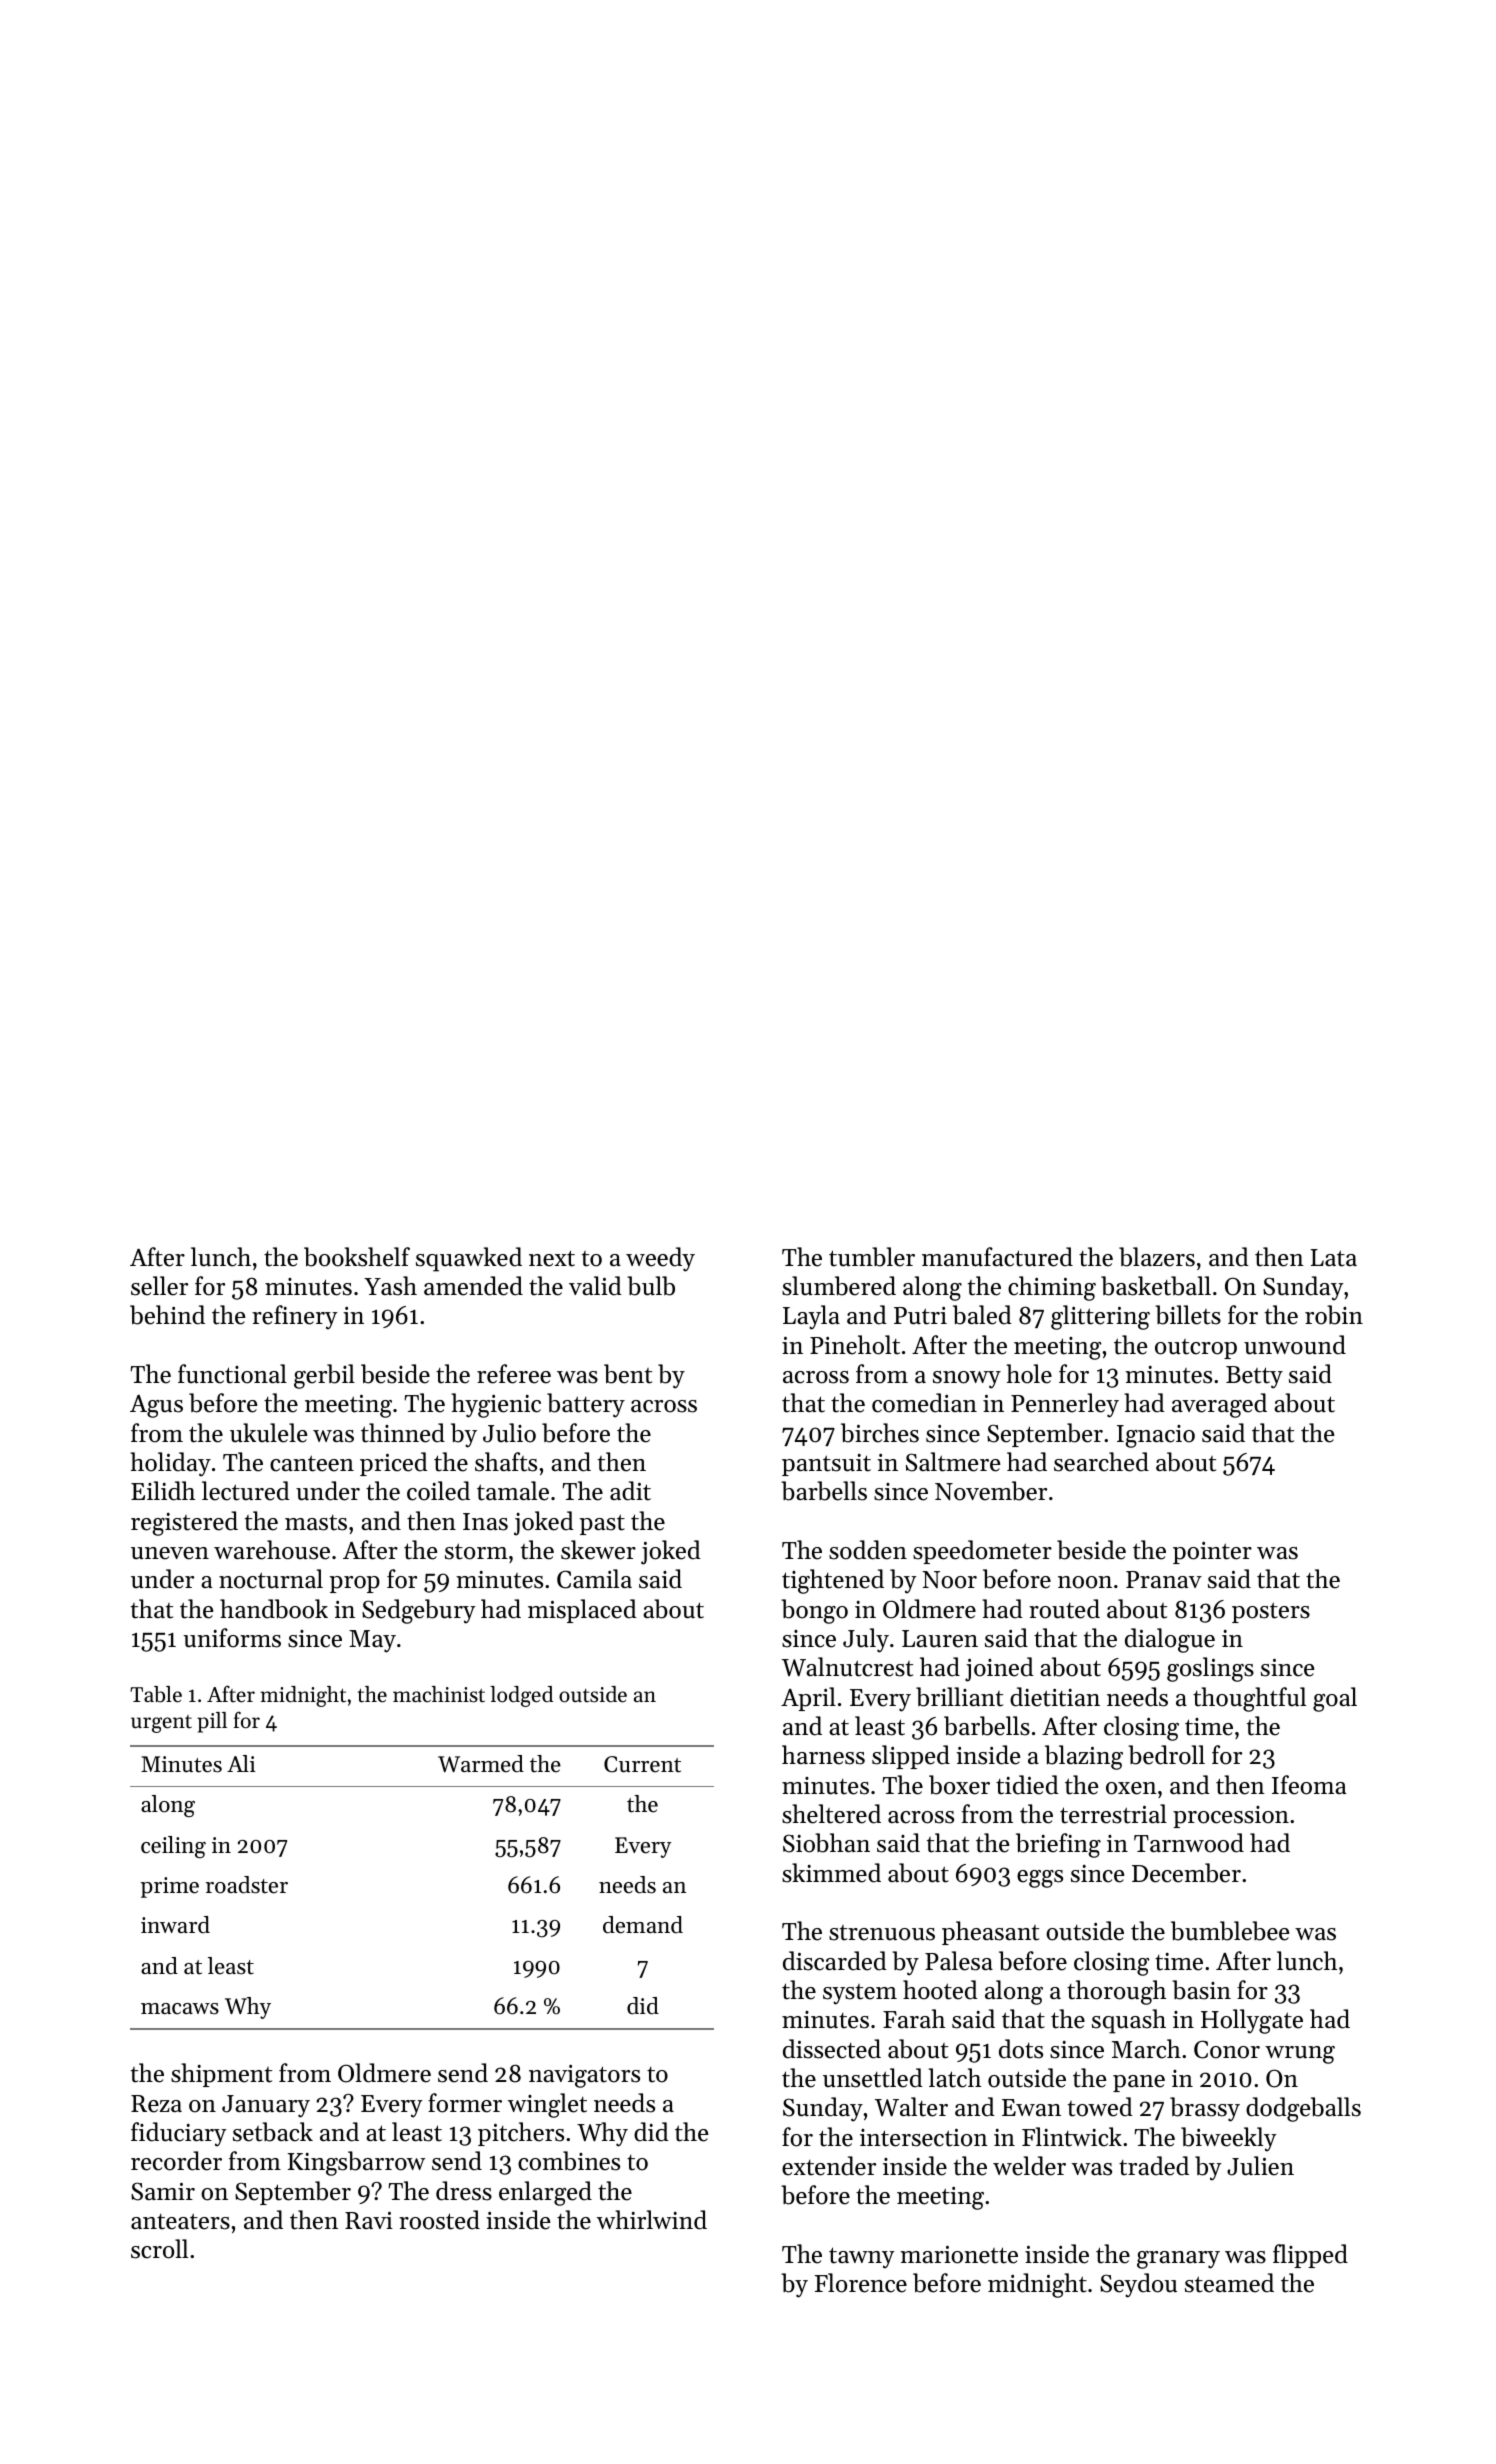 This screenshot has height=2464, width=1496. What do you see at coordinates (808, 1699) in the screenshot?
I see `April` at bounding box center [808, 1699].
